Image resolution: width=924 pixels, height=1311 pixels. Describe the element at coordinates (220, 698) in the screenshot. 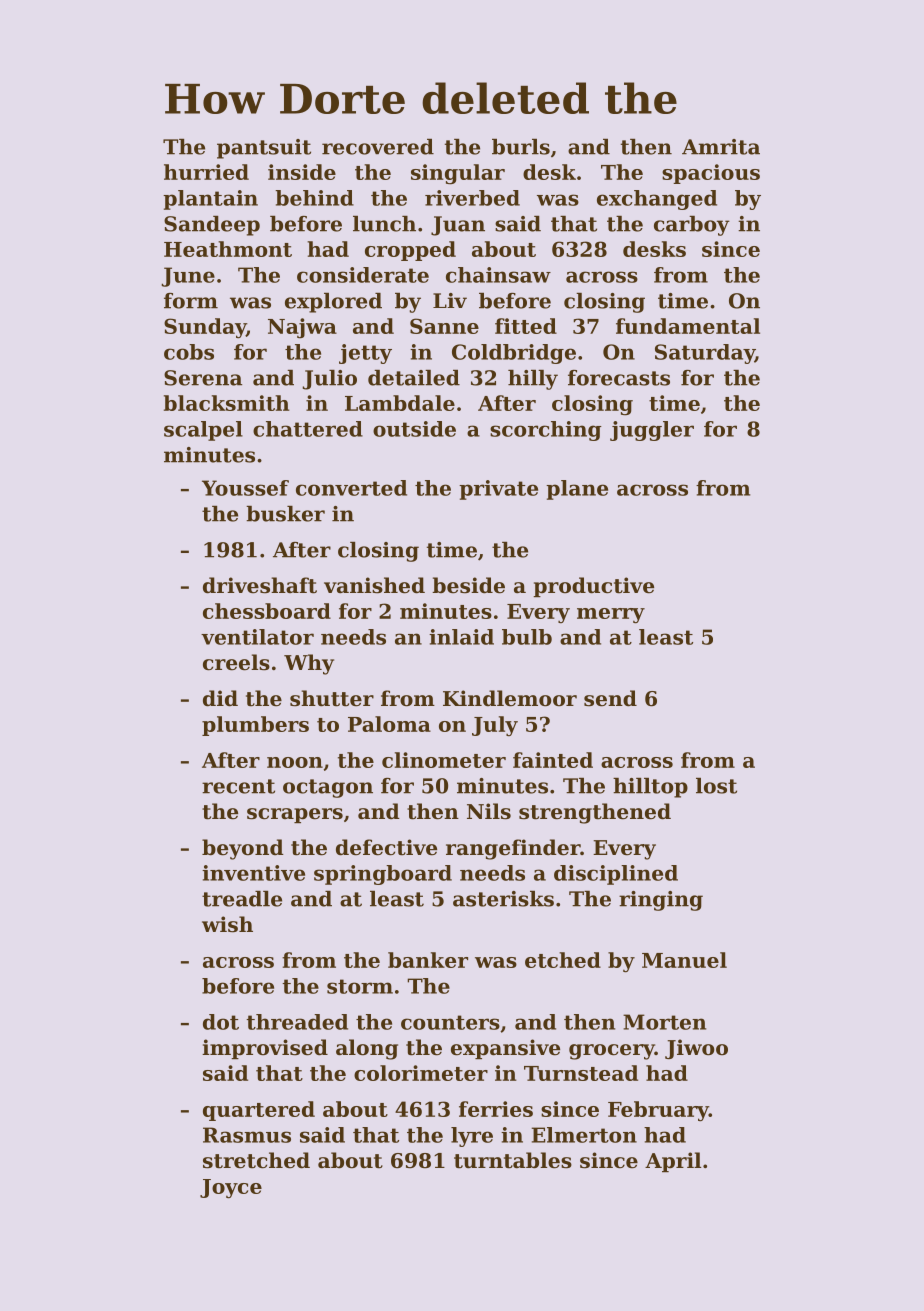

I see `did` at that location.
